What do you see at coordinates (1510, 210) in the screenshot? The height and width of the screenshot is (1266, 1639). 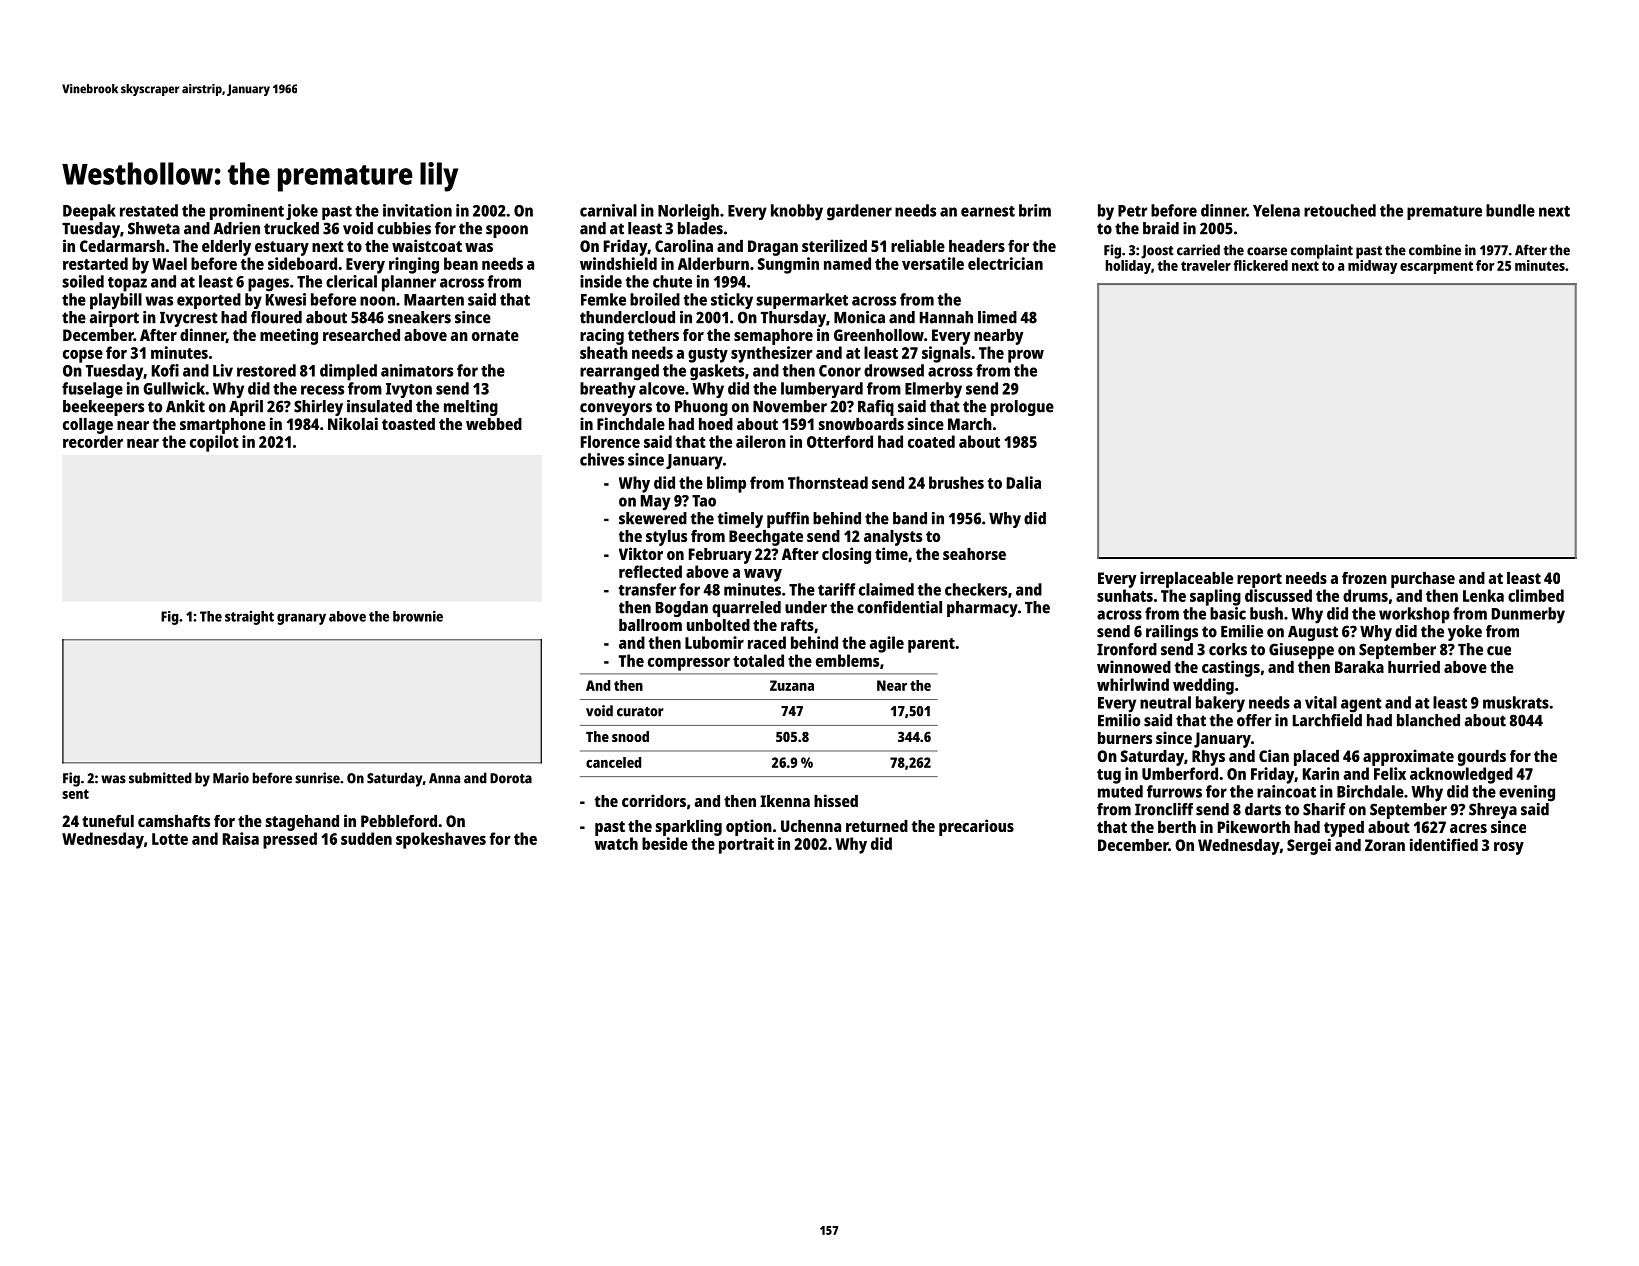 I see `bundle` at bounding box center [1510, 210].
